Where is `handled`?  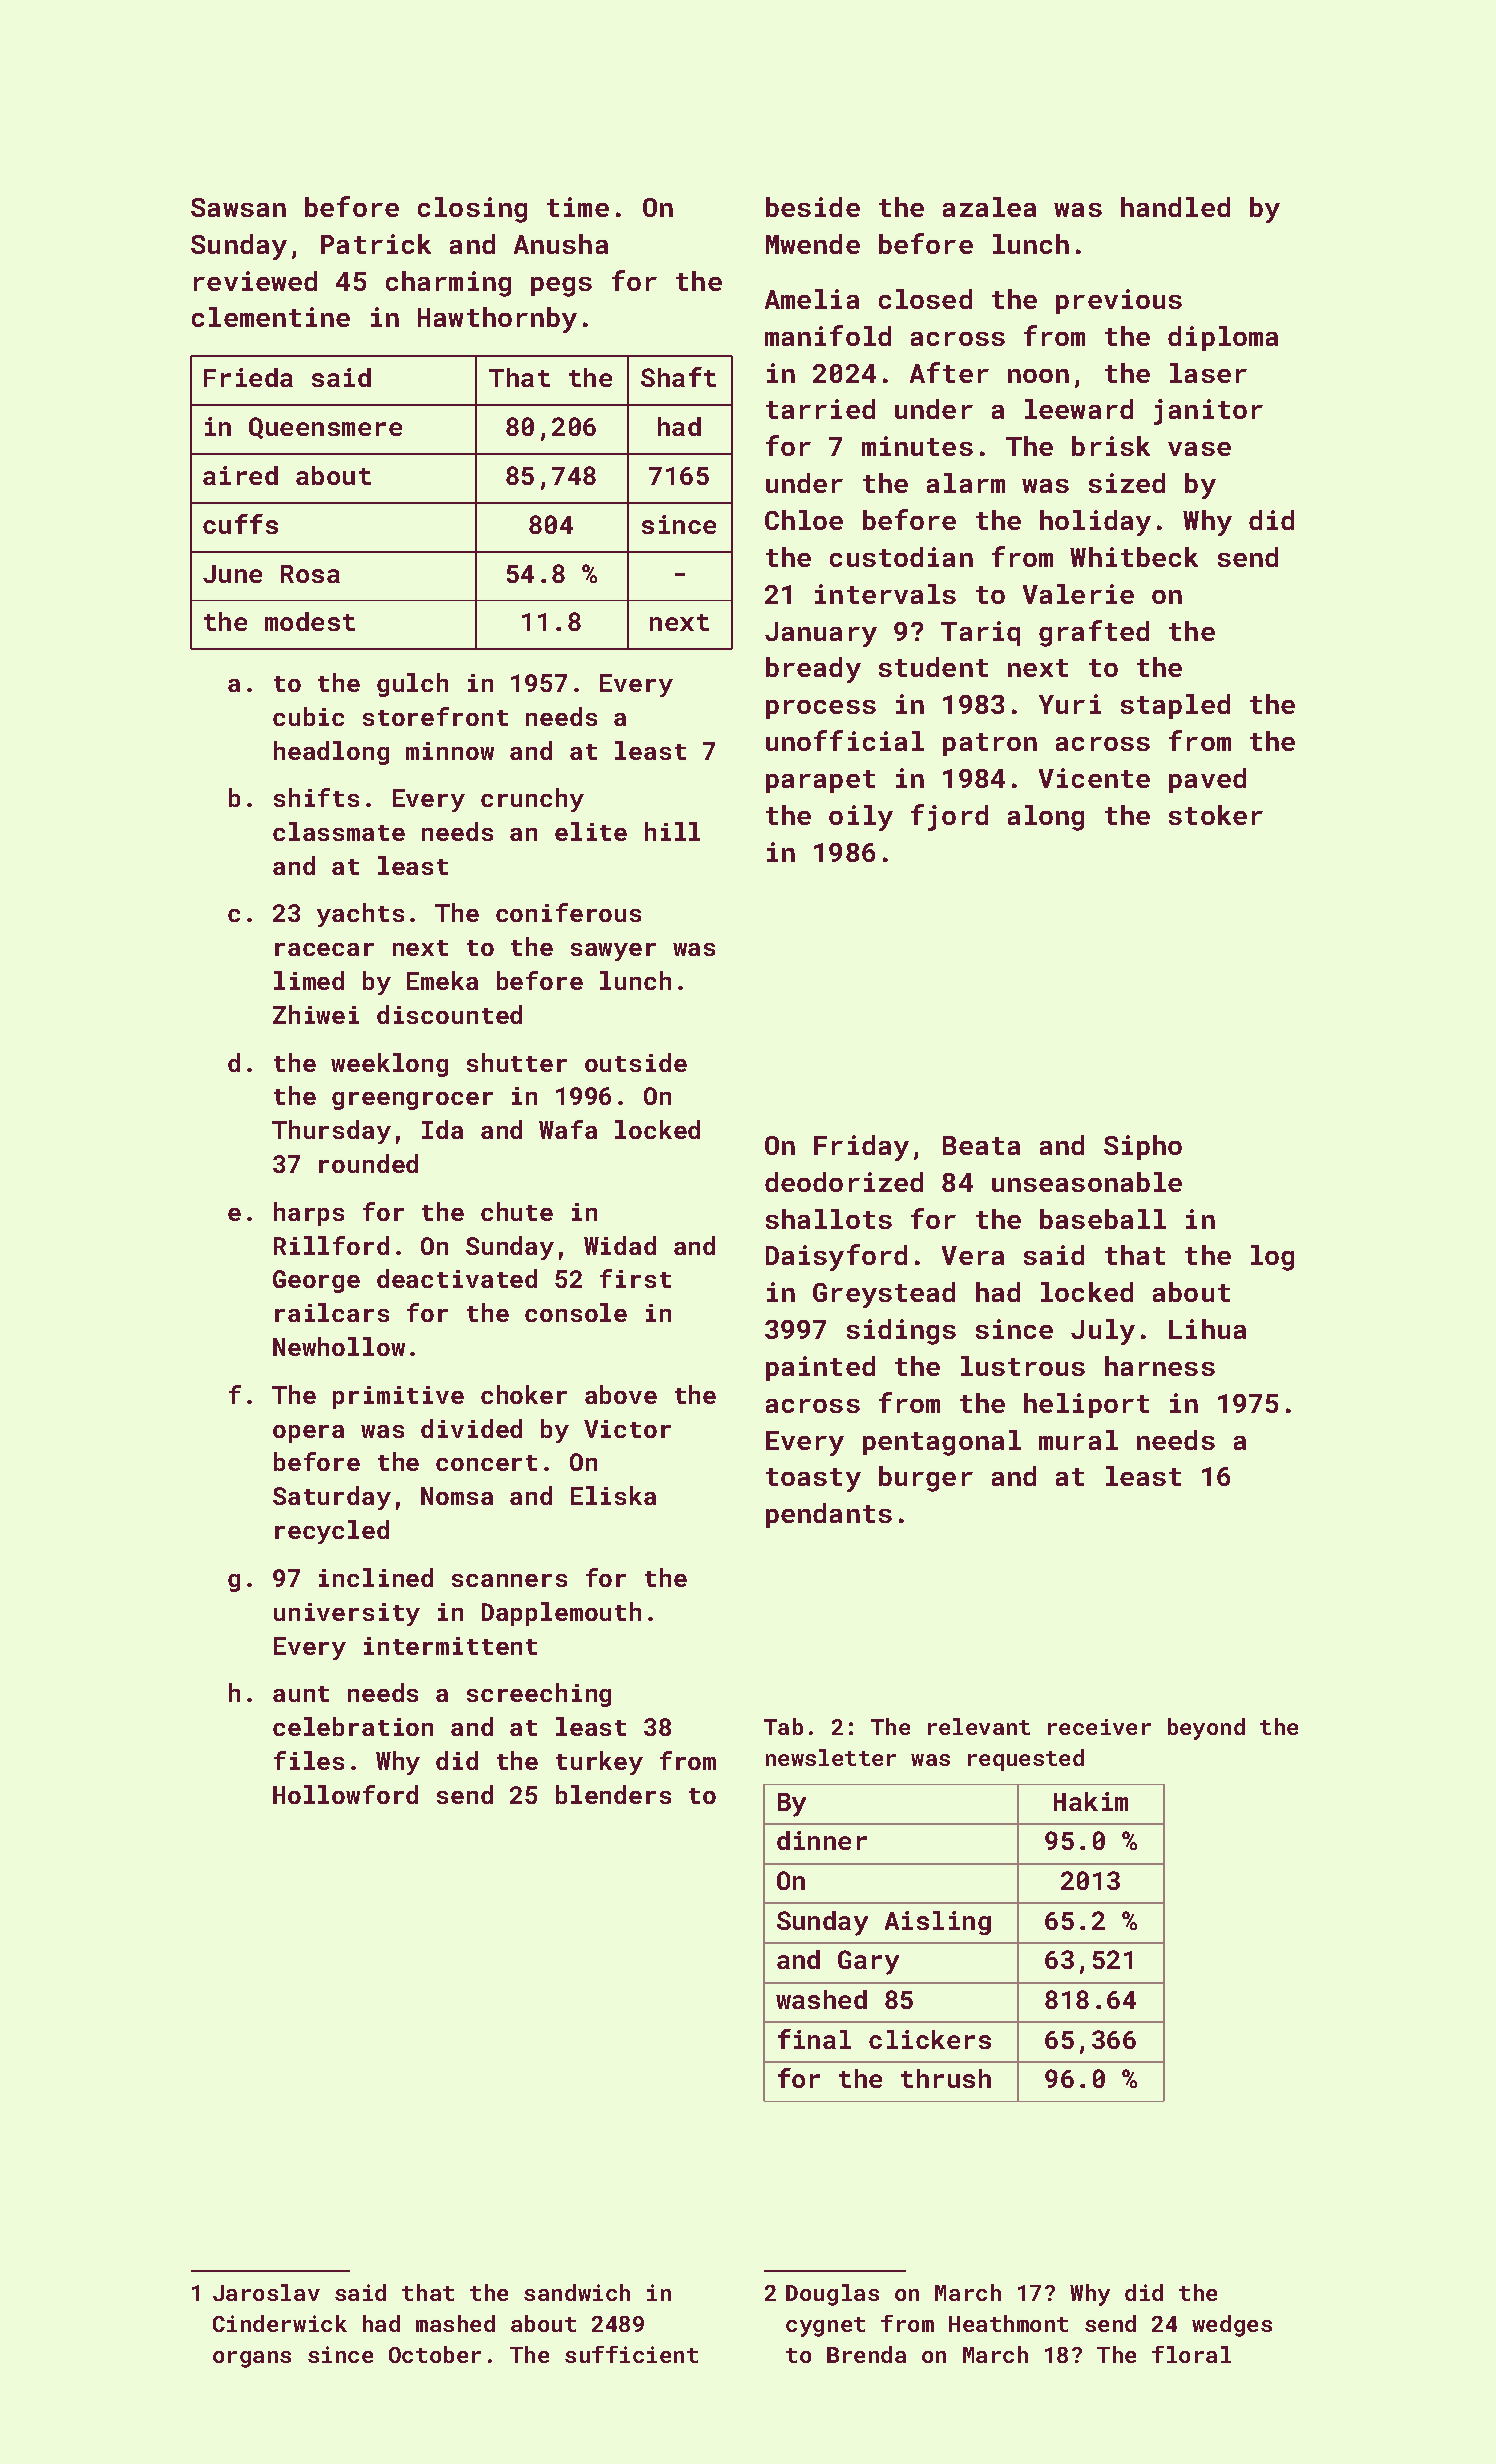 handled is located at coordinates (1175, 207).
